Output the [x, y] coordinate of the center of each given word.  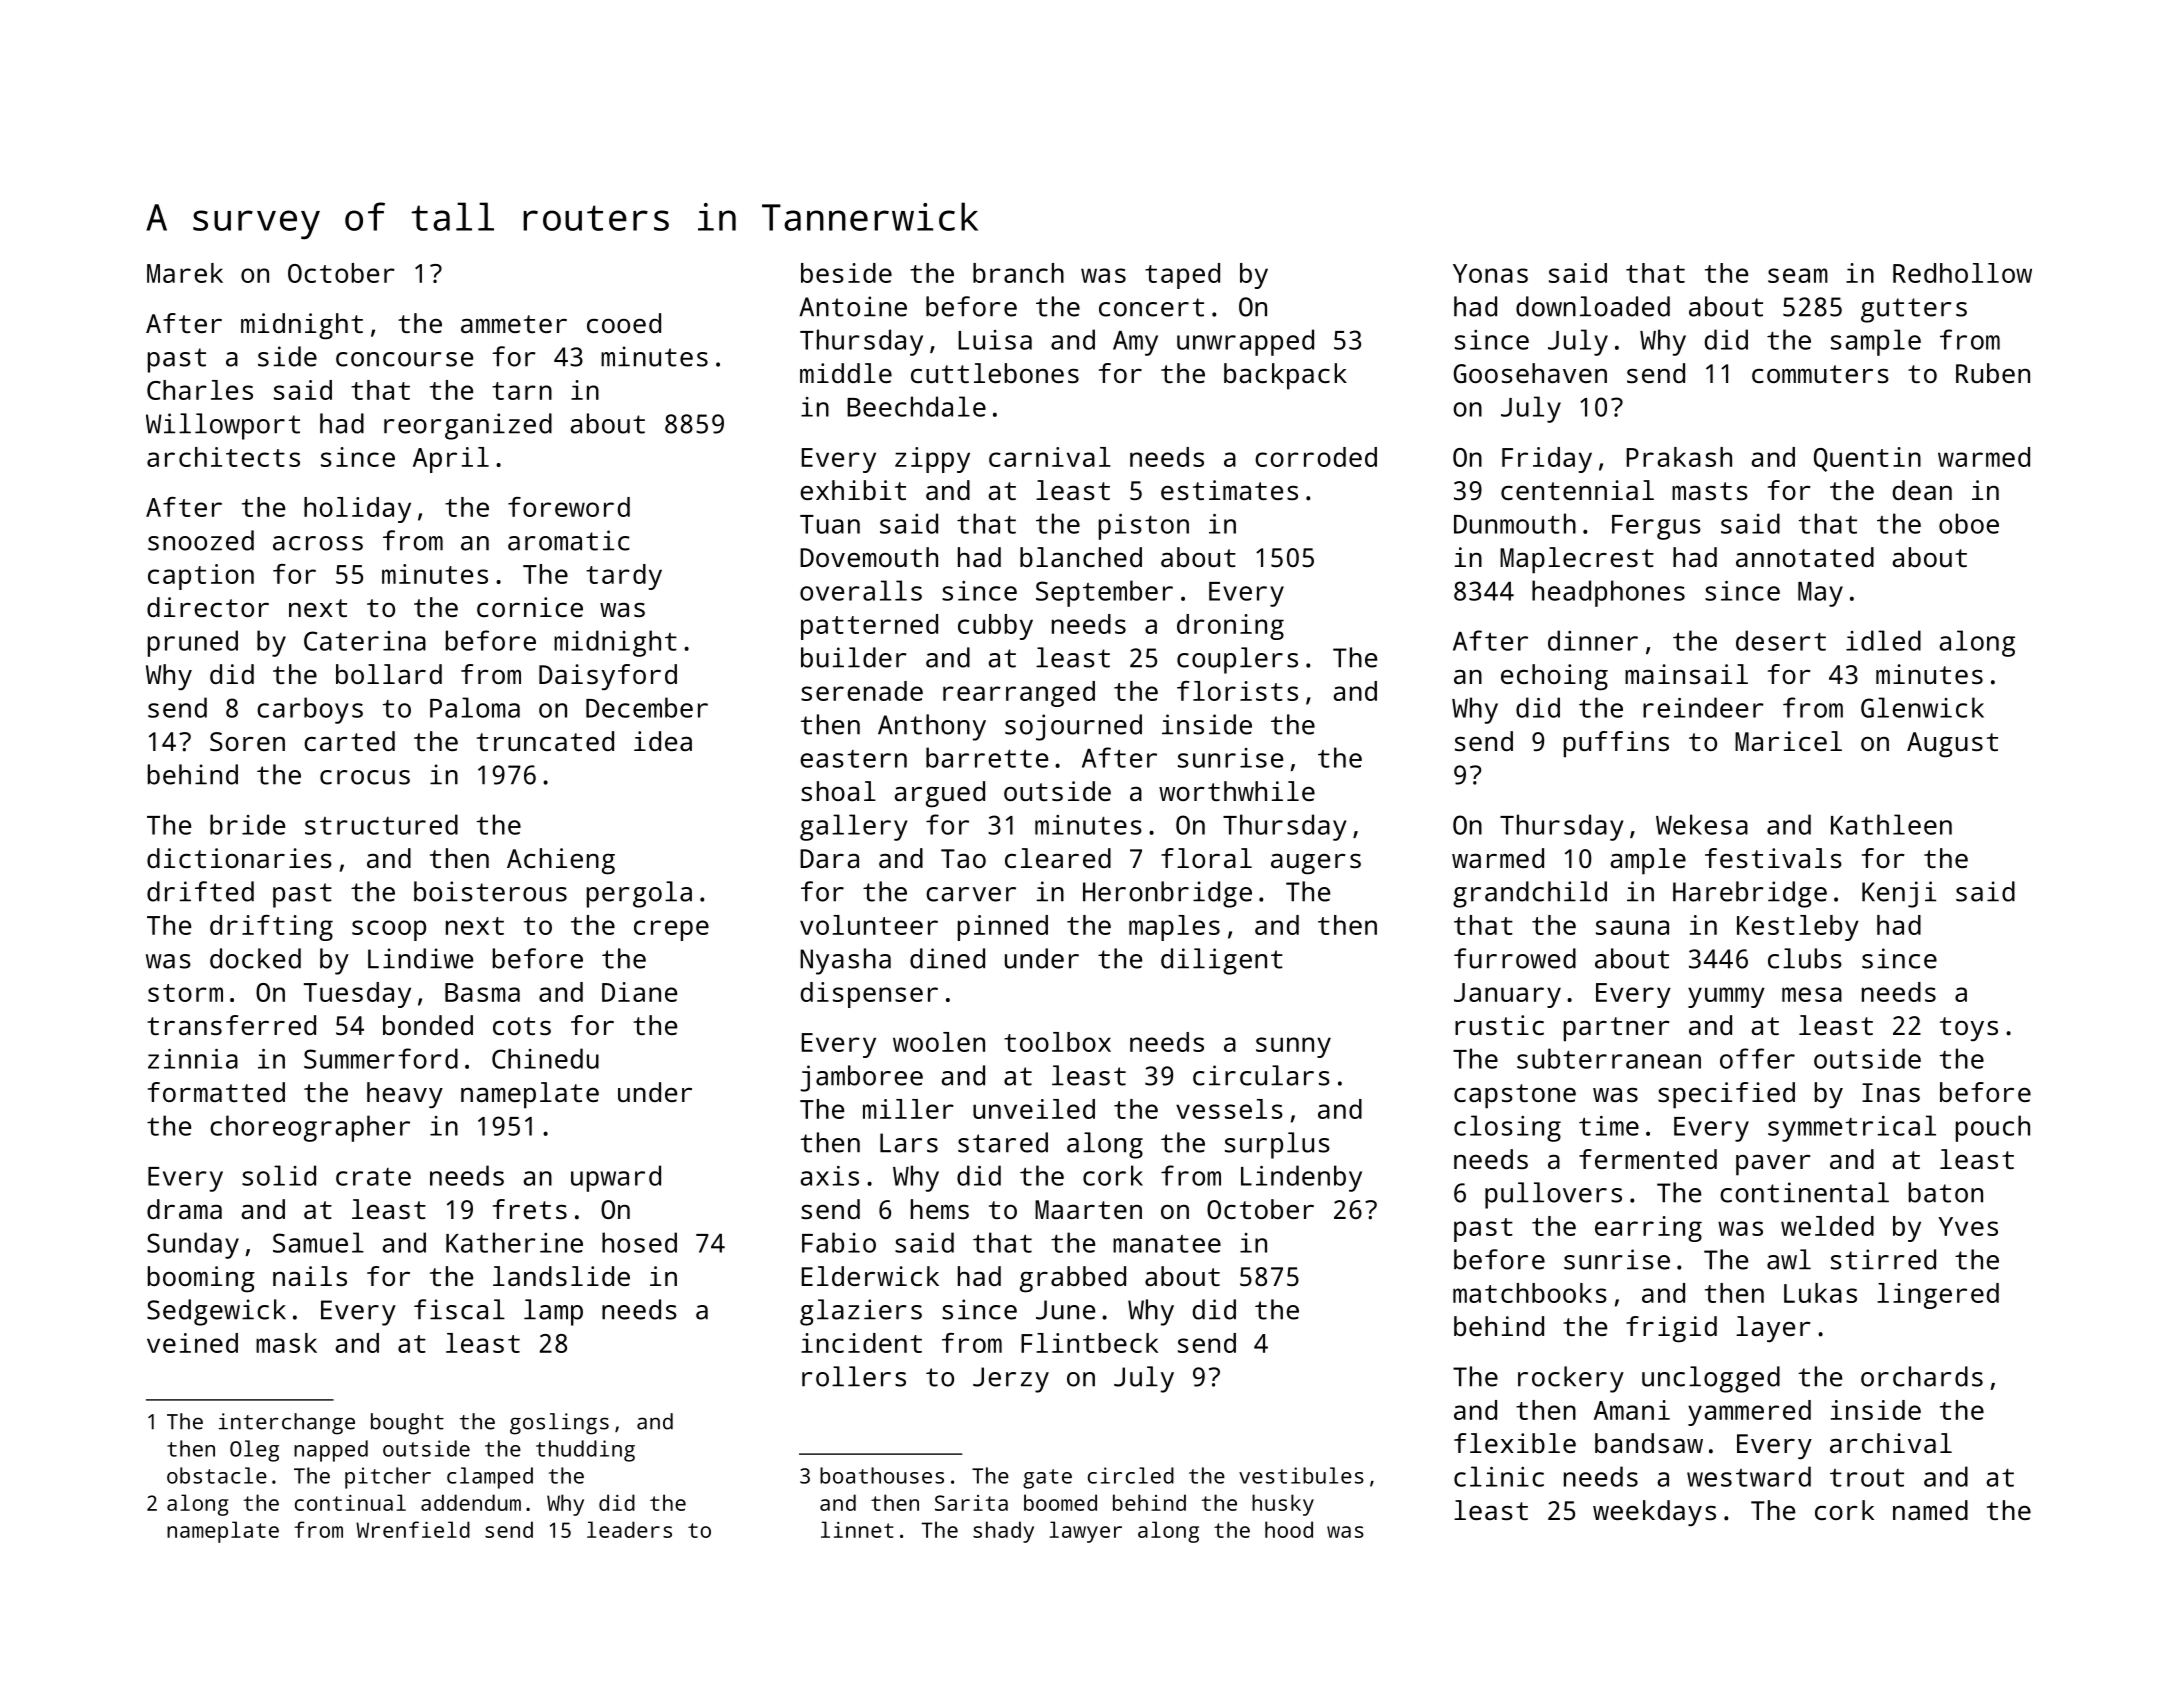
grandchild [1530, 894]
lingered [1938, 1296]
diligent [1222, 961]
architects [223, 457]
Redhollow [1962, 273]
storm [185, 993]
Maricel [1788, 741]
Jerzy [1011, 1380]
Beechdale [916, 406]
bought [407, 1424]
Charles [200, 390]
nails [310, 1276]
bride [247, 824]
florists [1237, 691]
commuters [1820, 374]
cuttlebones [995, 373]
